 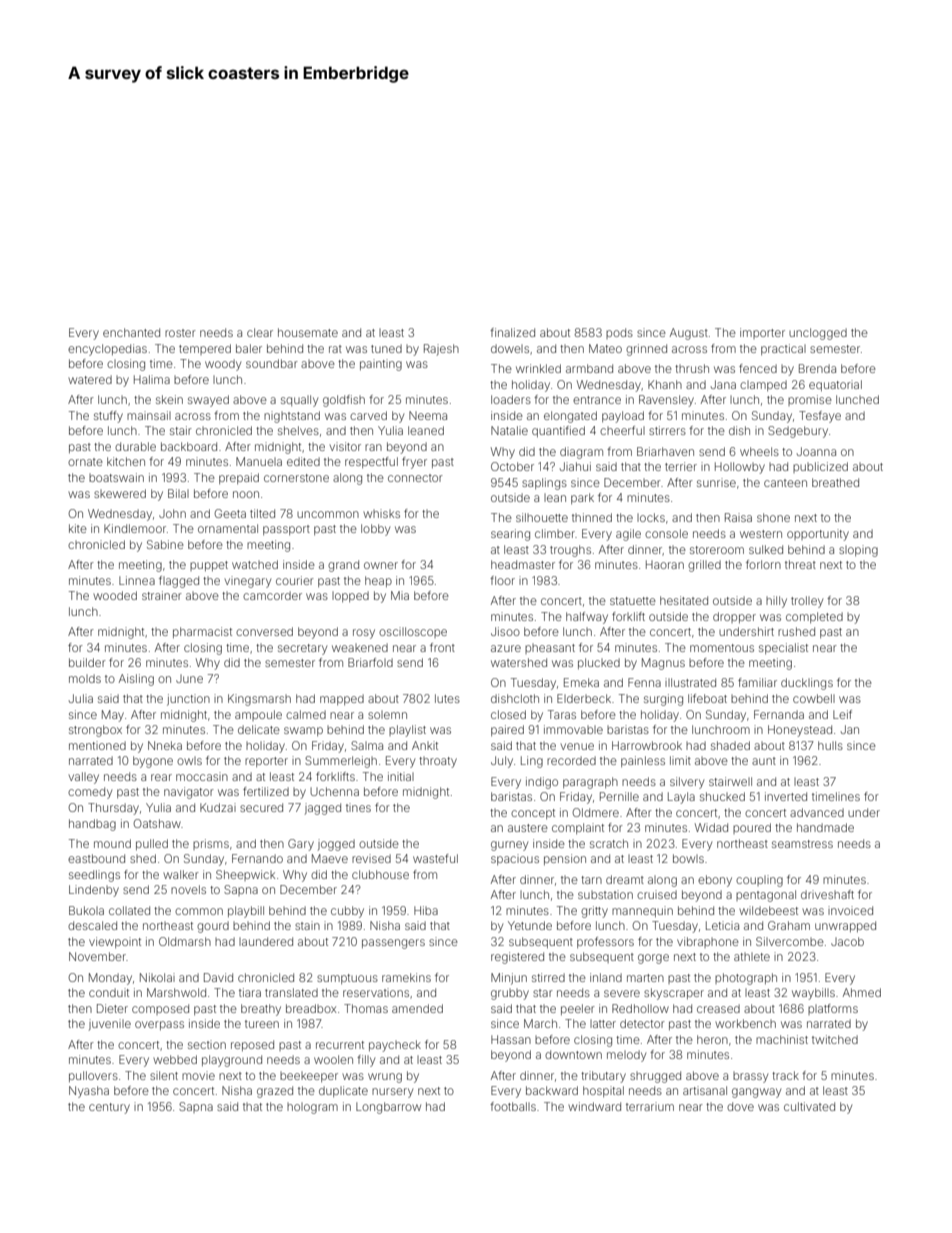 I want to click on filly, so click(x=366, y=1061).
